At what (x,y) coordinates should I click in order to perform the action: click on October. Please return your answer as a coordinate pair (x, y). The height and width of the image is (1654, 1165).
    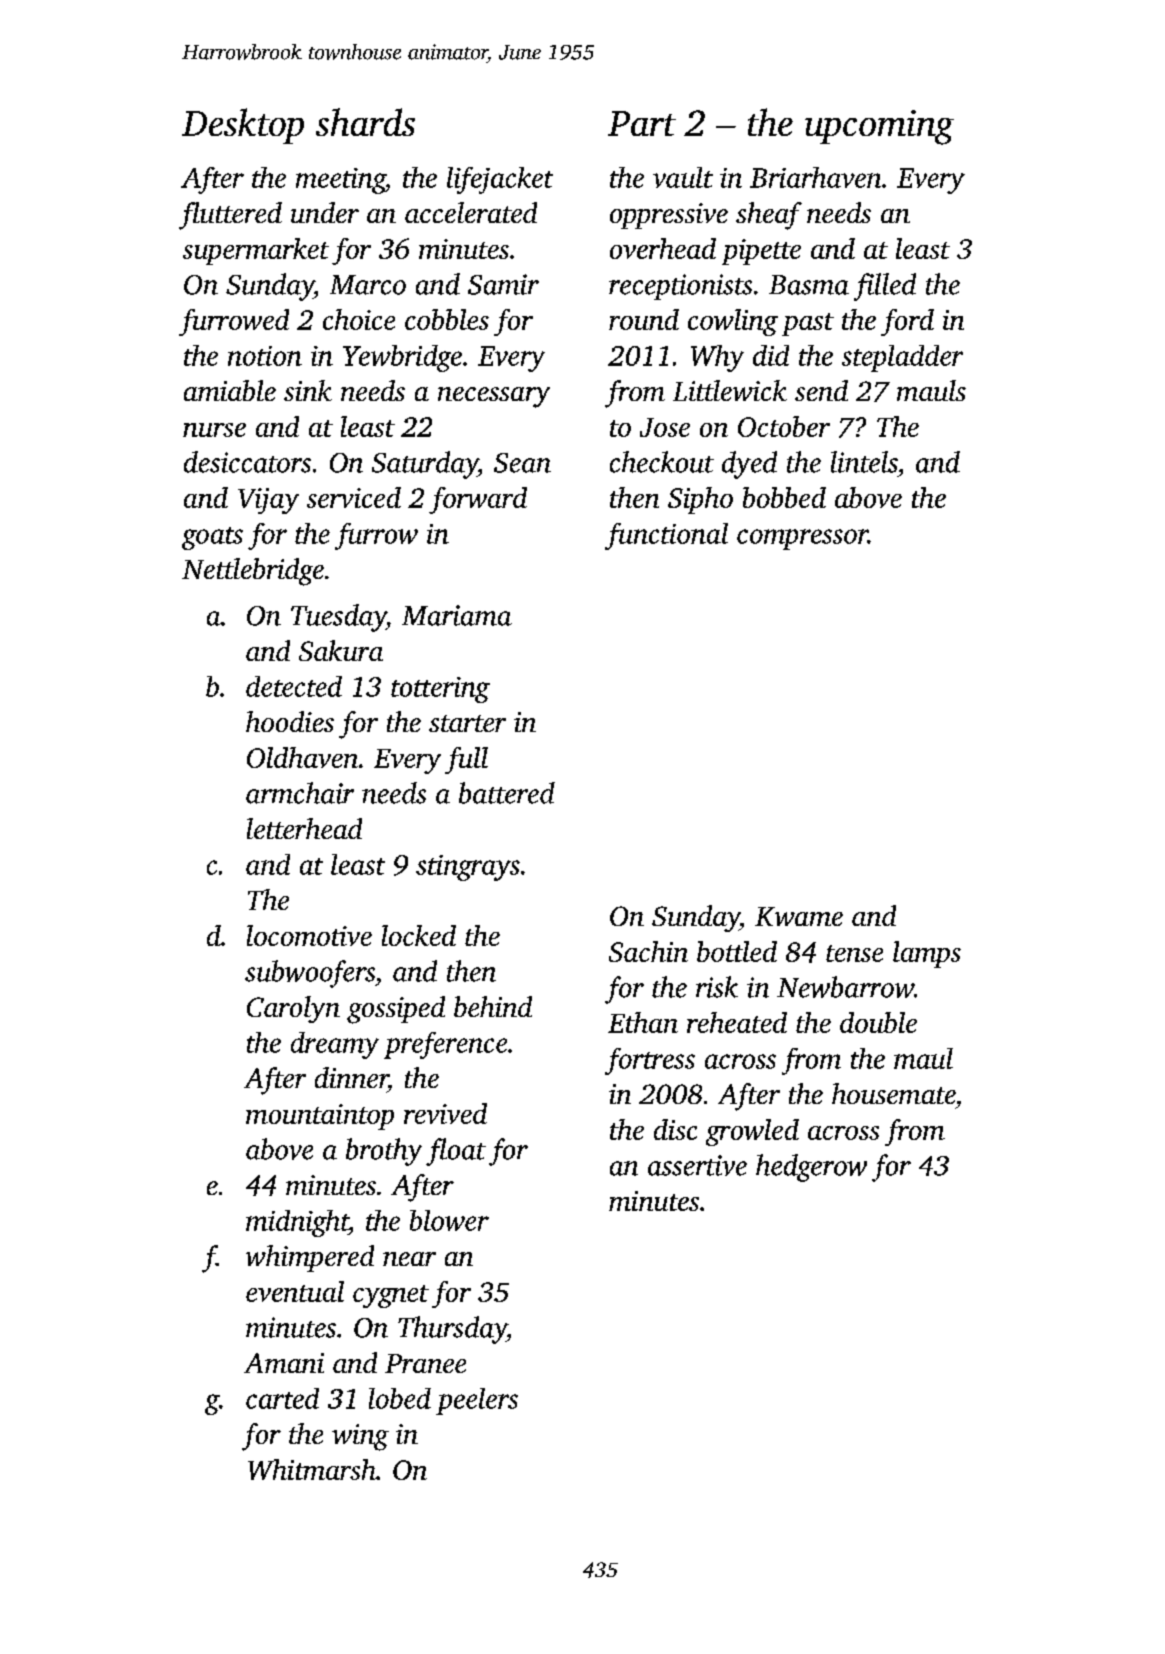
    Looking at the image, I should click on (784, 426).
